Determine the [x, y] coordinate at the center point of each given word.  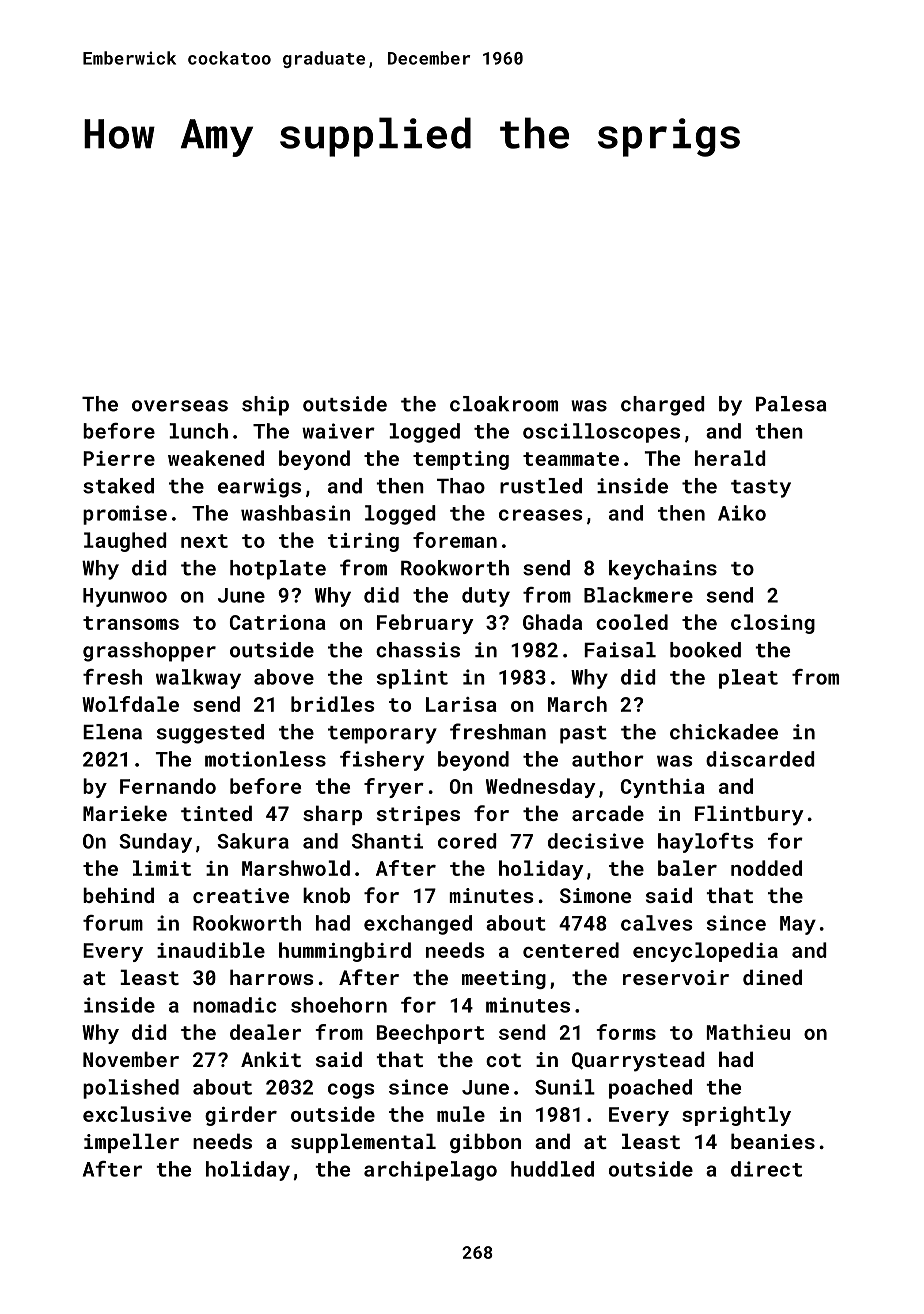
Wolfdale [130, 704]
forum [113, 923]
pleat [748, 679]
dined [772, 977]
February [425, 624]
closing [773, 624]
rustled [541, 486]
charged [662, 406]
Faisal [620, 650]
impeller [131, 1143]
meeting [504, 979]
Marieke [125, 813]
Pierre [119, 458]
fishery [382, 761]
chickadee [724, 732]
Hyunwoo [125, 597]
